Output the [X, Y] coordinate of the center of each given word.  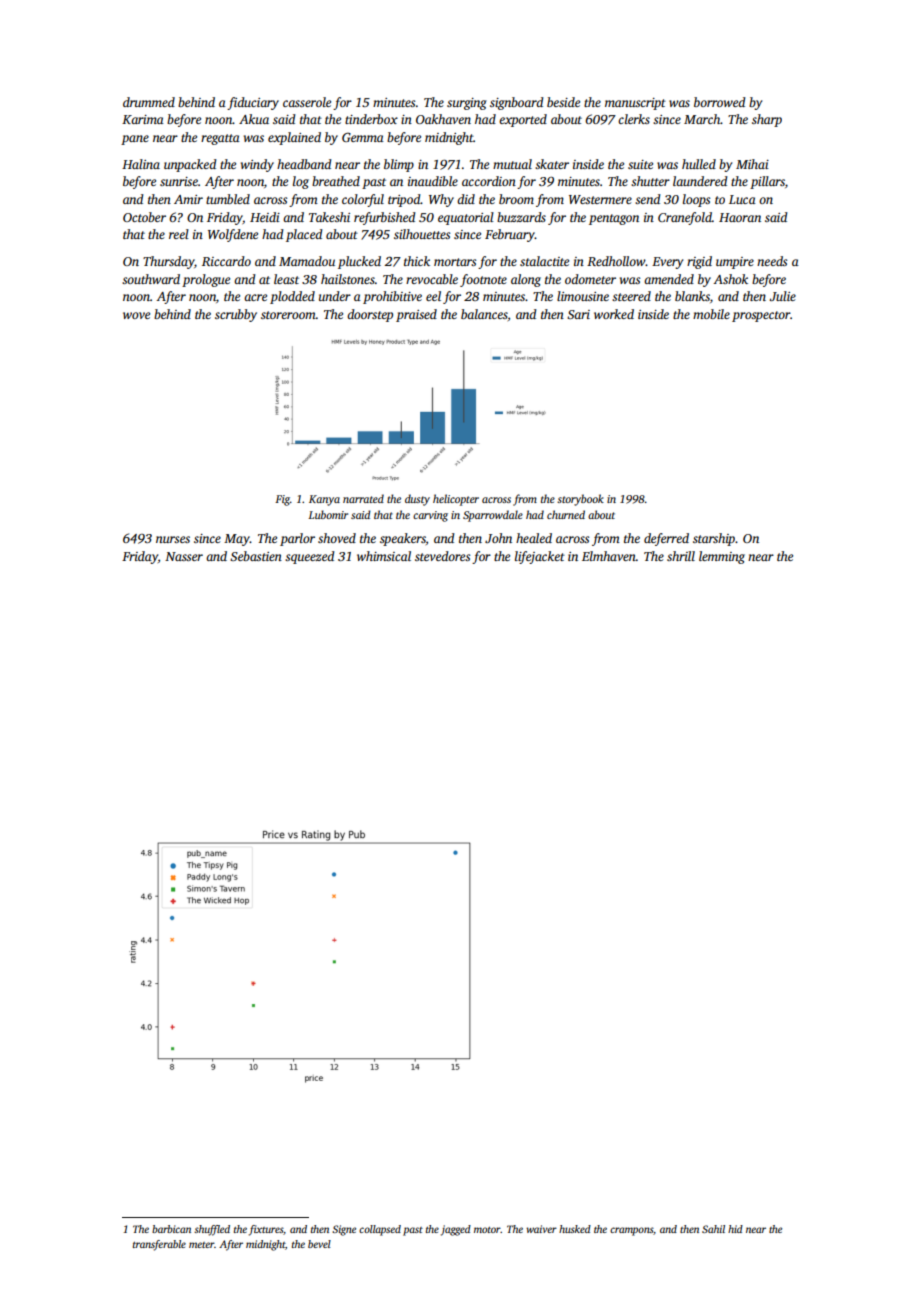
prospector [761, 316]
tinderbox [371, 119]
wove [136, 315]
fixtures [266, 1230]
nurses [173, 539]
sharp [767, 120]
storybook [580, 500]
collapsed [380, 1230]
